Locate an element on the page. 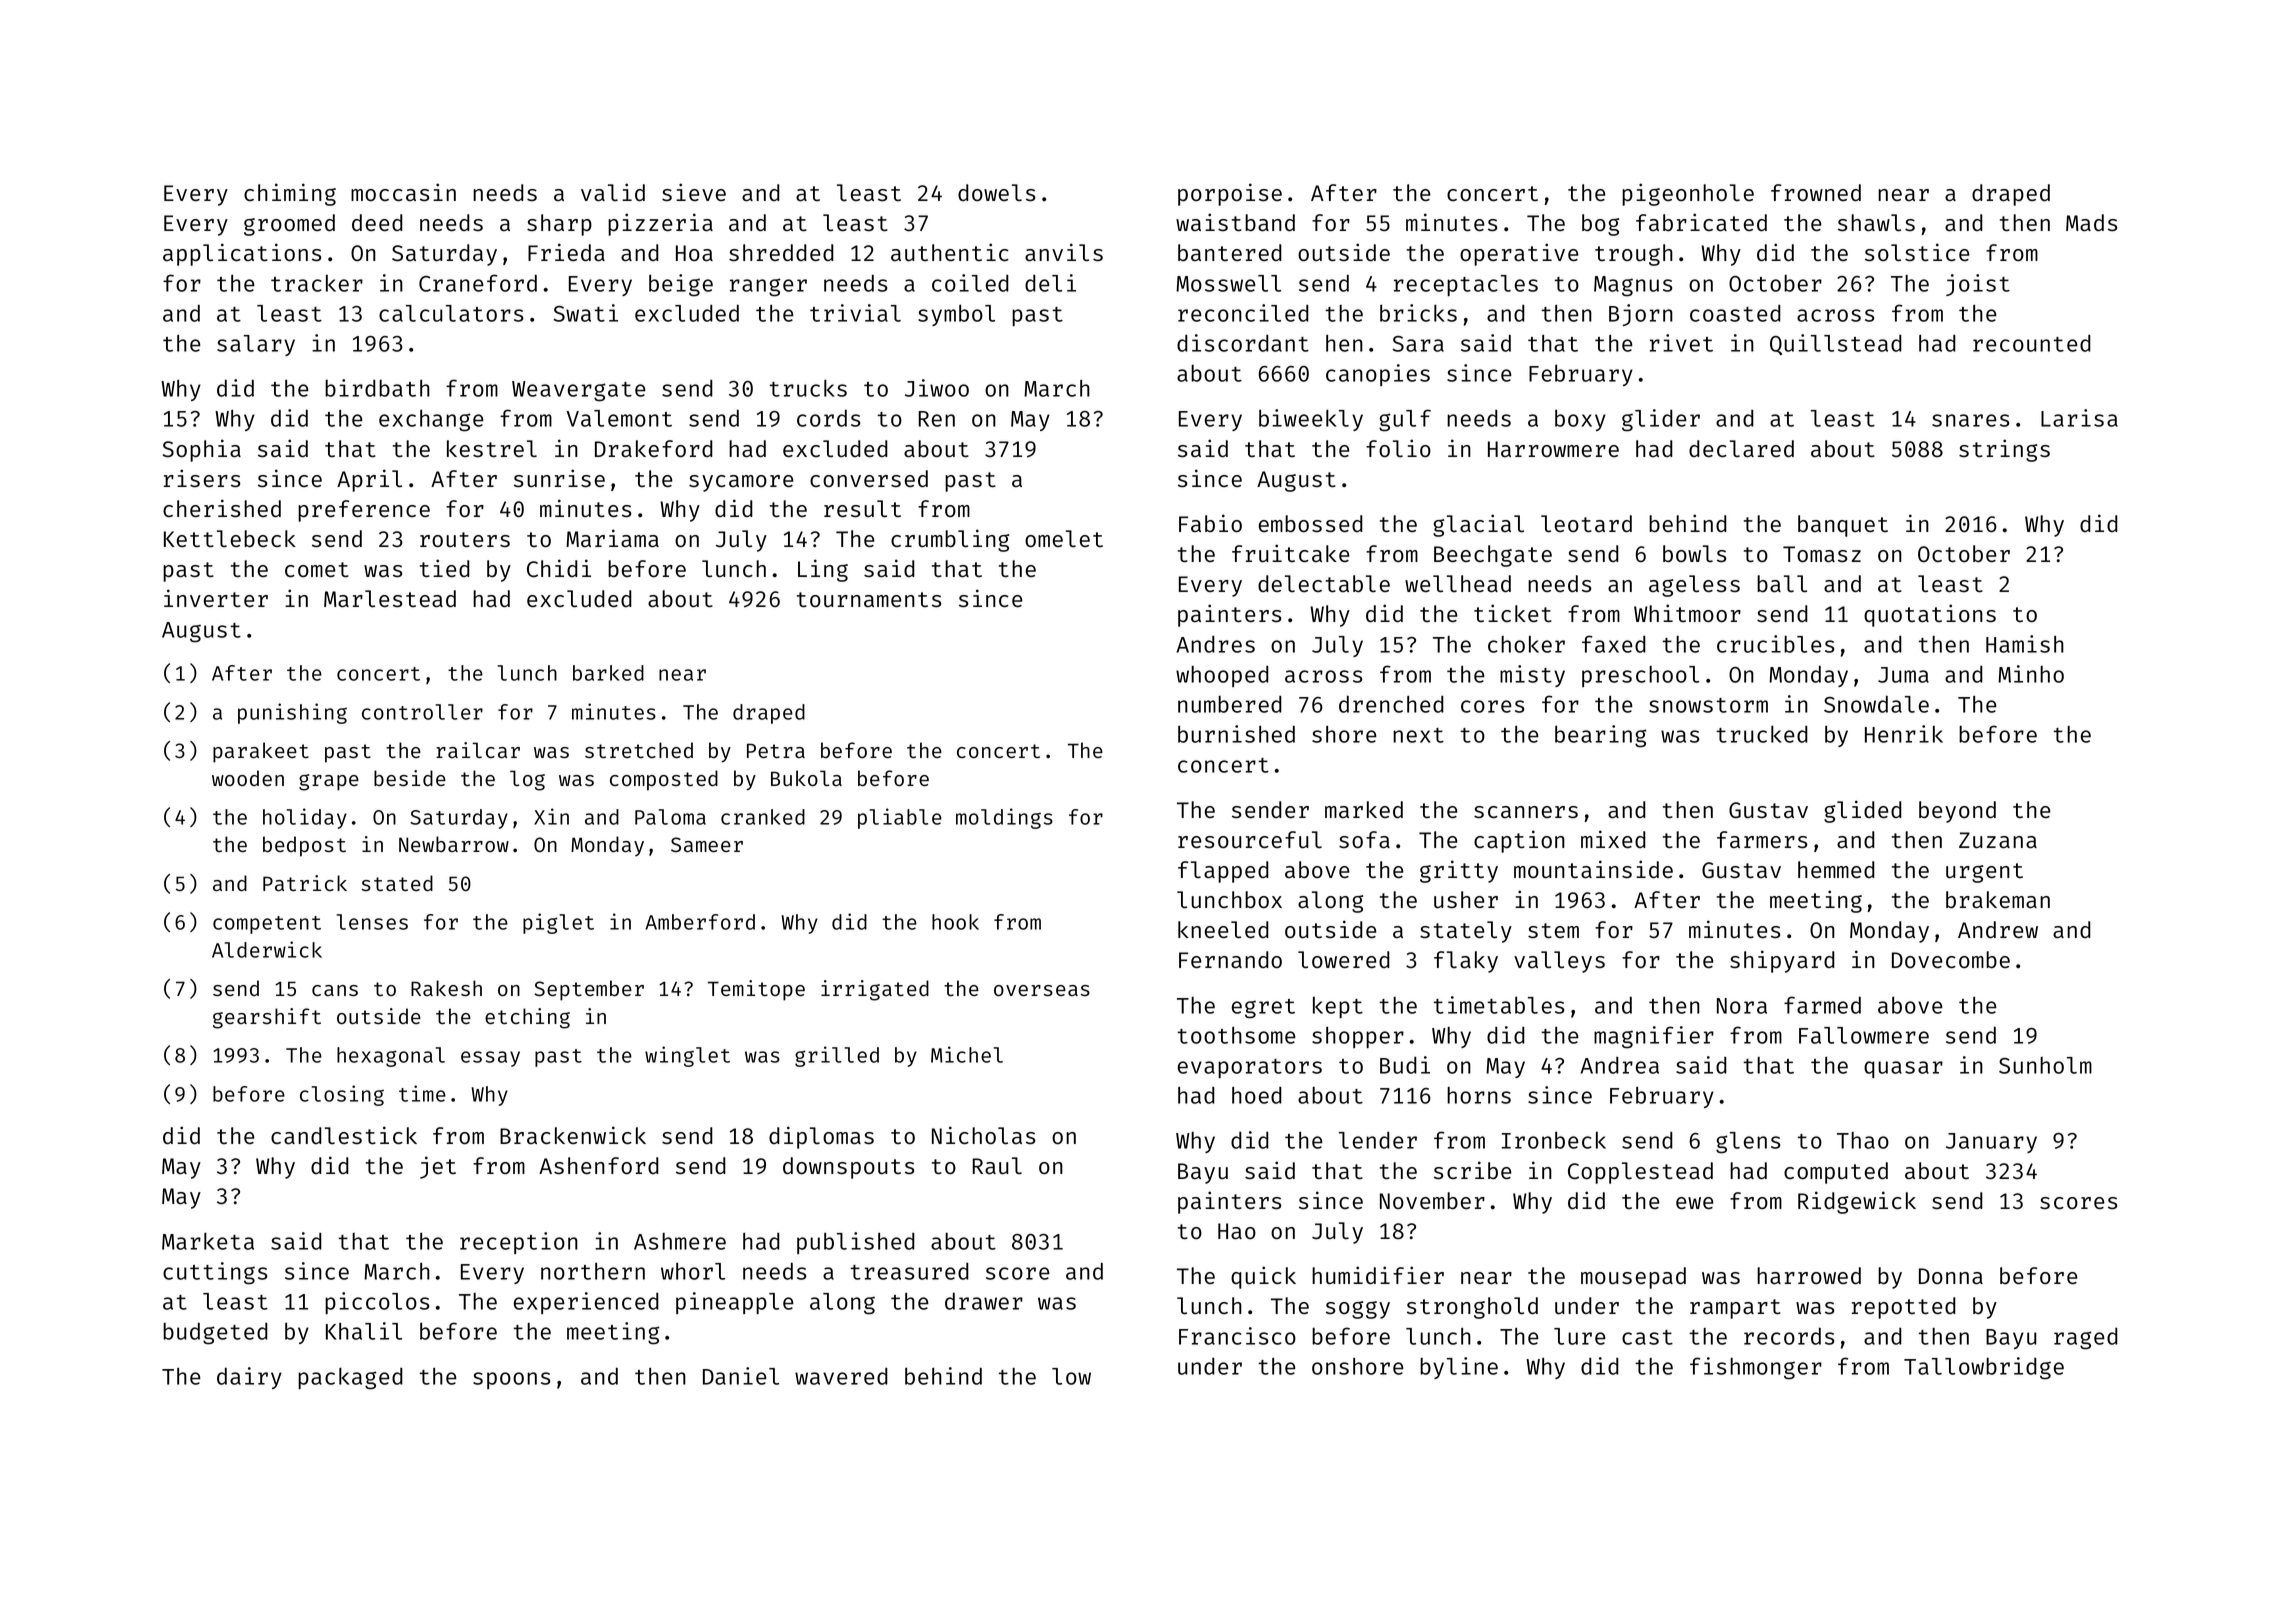 Image resolution: width=2292 pixels, height=1620 pixels. ticket is located at coordinates (1513, 613).
